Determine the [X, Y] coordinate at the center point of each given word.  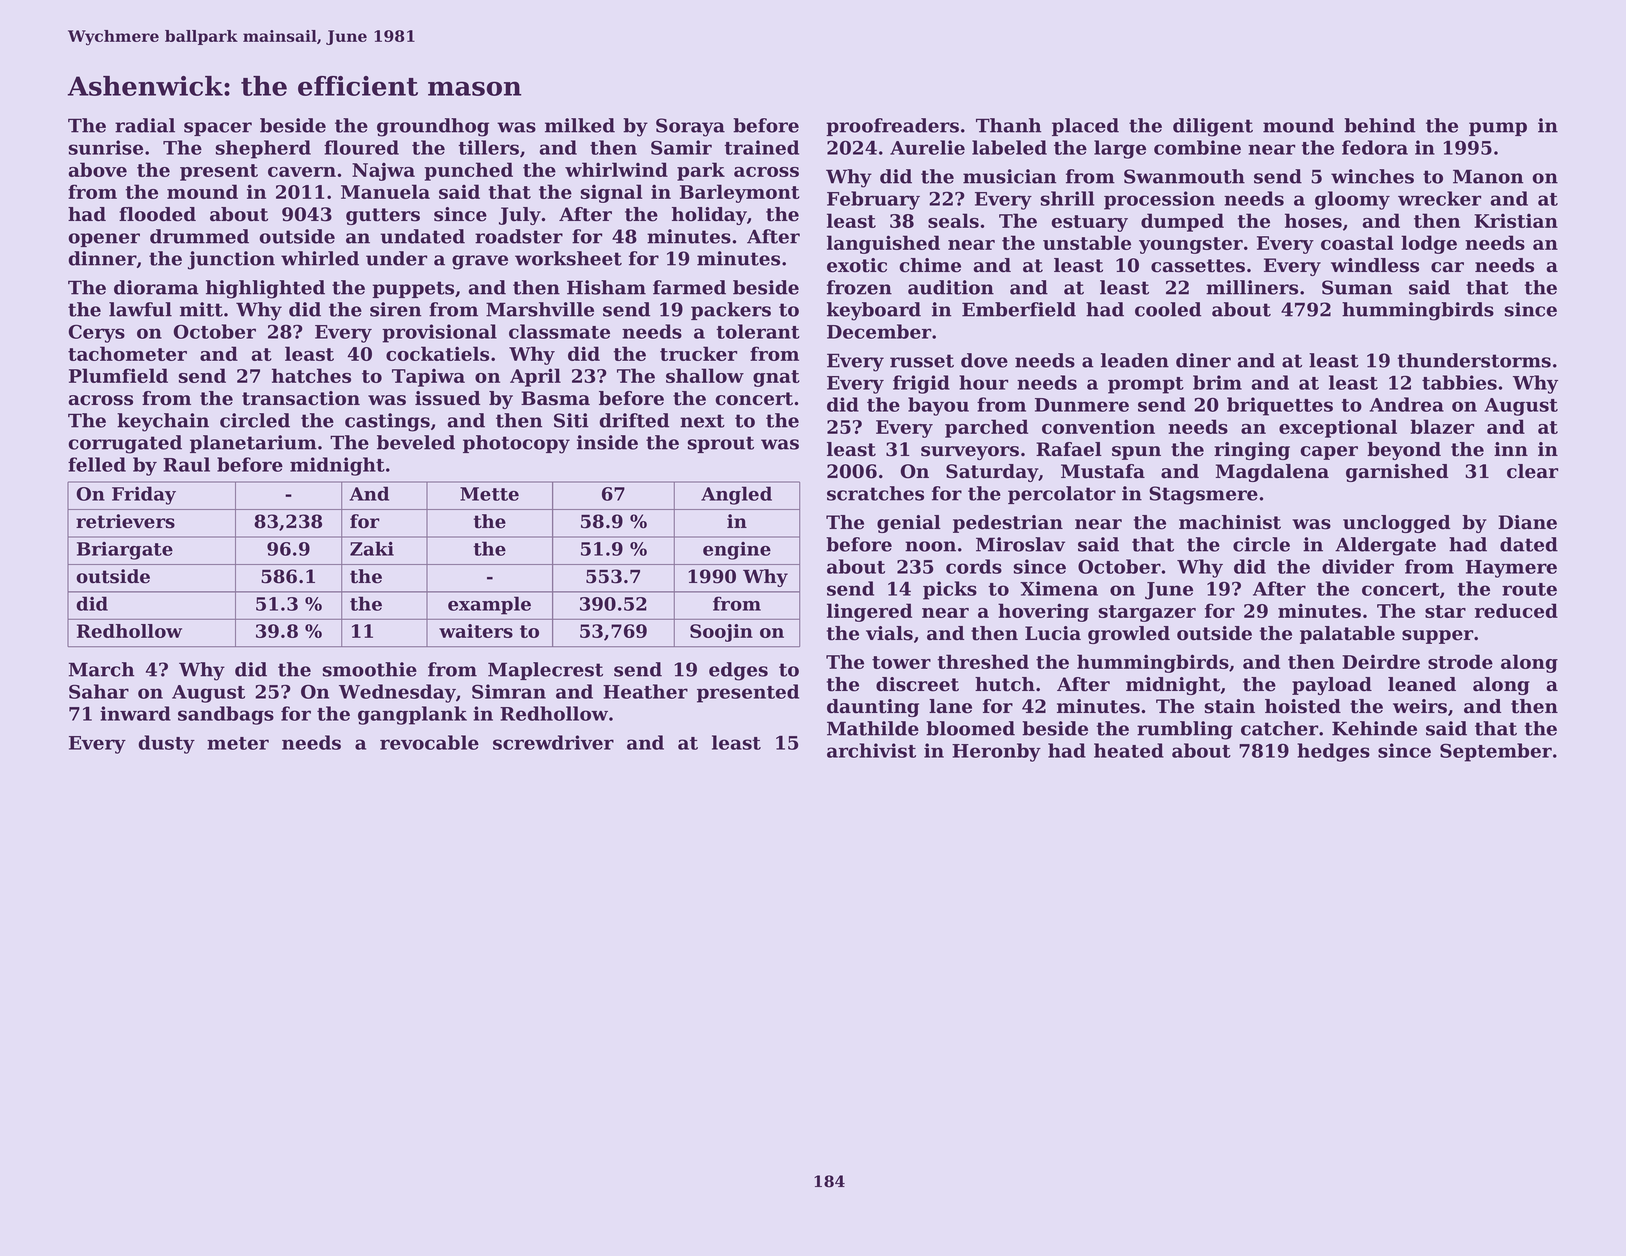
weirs [1420, 706]
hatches [311, 375]
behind [1379, 125]
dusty [166, 744]
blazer [1442, 426]
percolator [1062, 495]
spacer [218, 129]
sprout [721, 444]
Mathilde [873, 728]
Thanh [1008, 125]
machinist [1230, 522]
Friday [144, 495]
